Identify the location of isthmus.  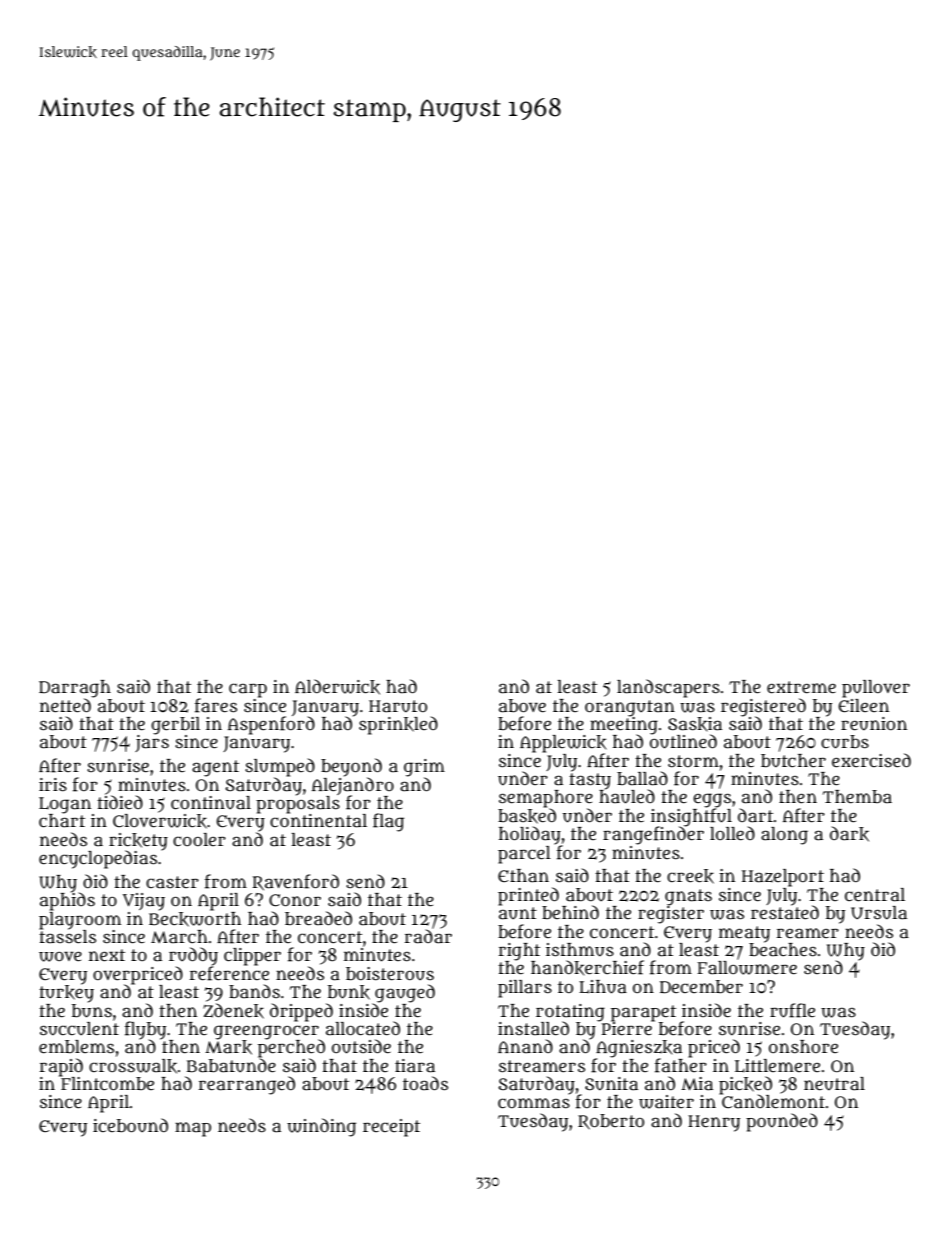
(580, 950).
